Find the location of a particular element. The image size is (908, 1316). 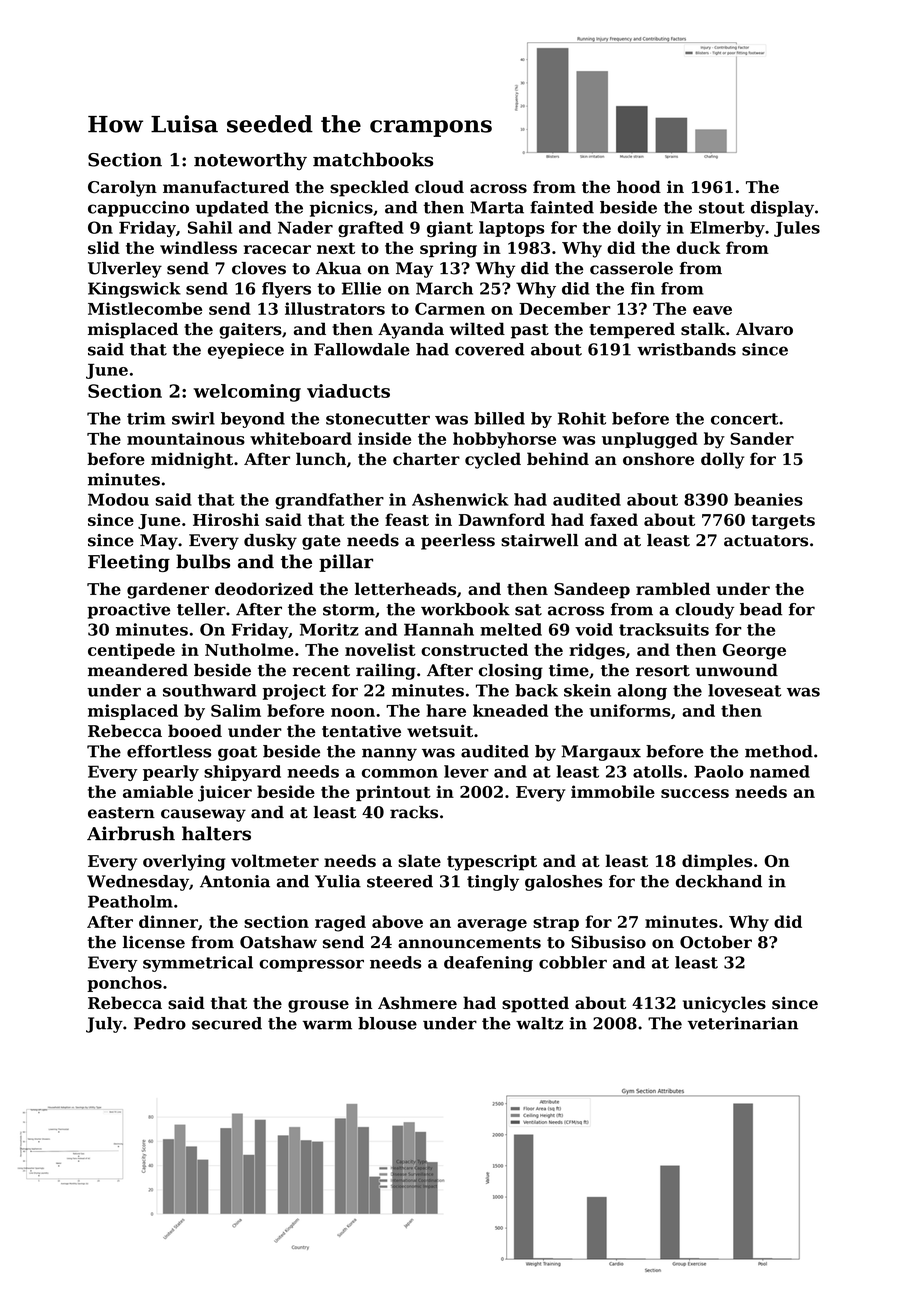

dimples is located at coordinates (717, 862).
